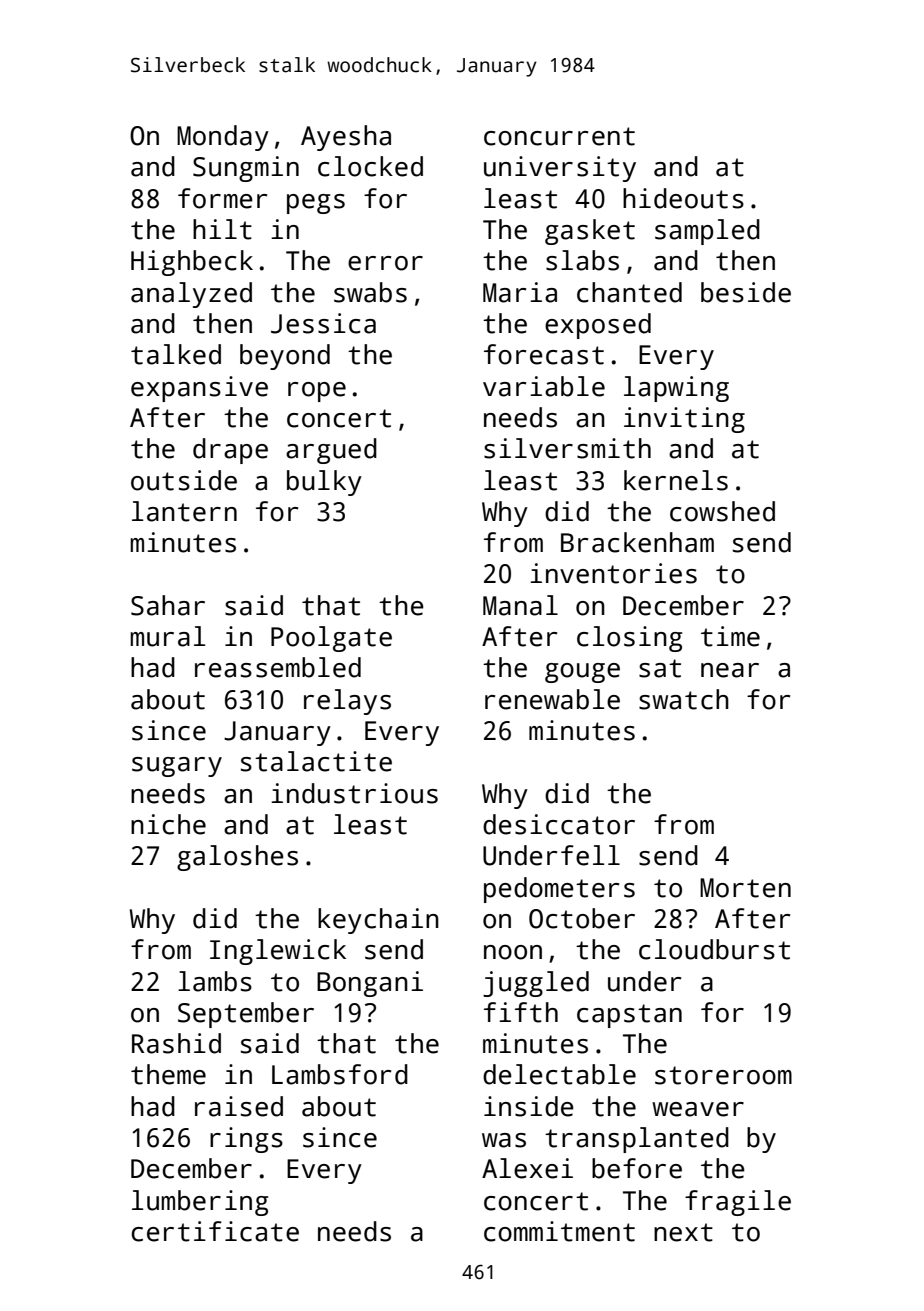 This page has height=1311, width=924. What do you see at coordinates (520, 605) in the page?
I see `Manal` at bounding box center [520, 605].
